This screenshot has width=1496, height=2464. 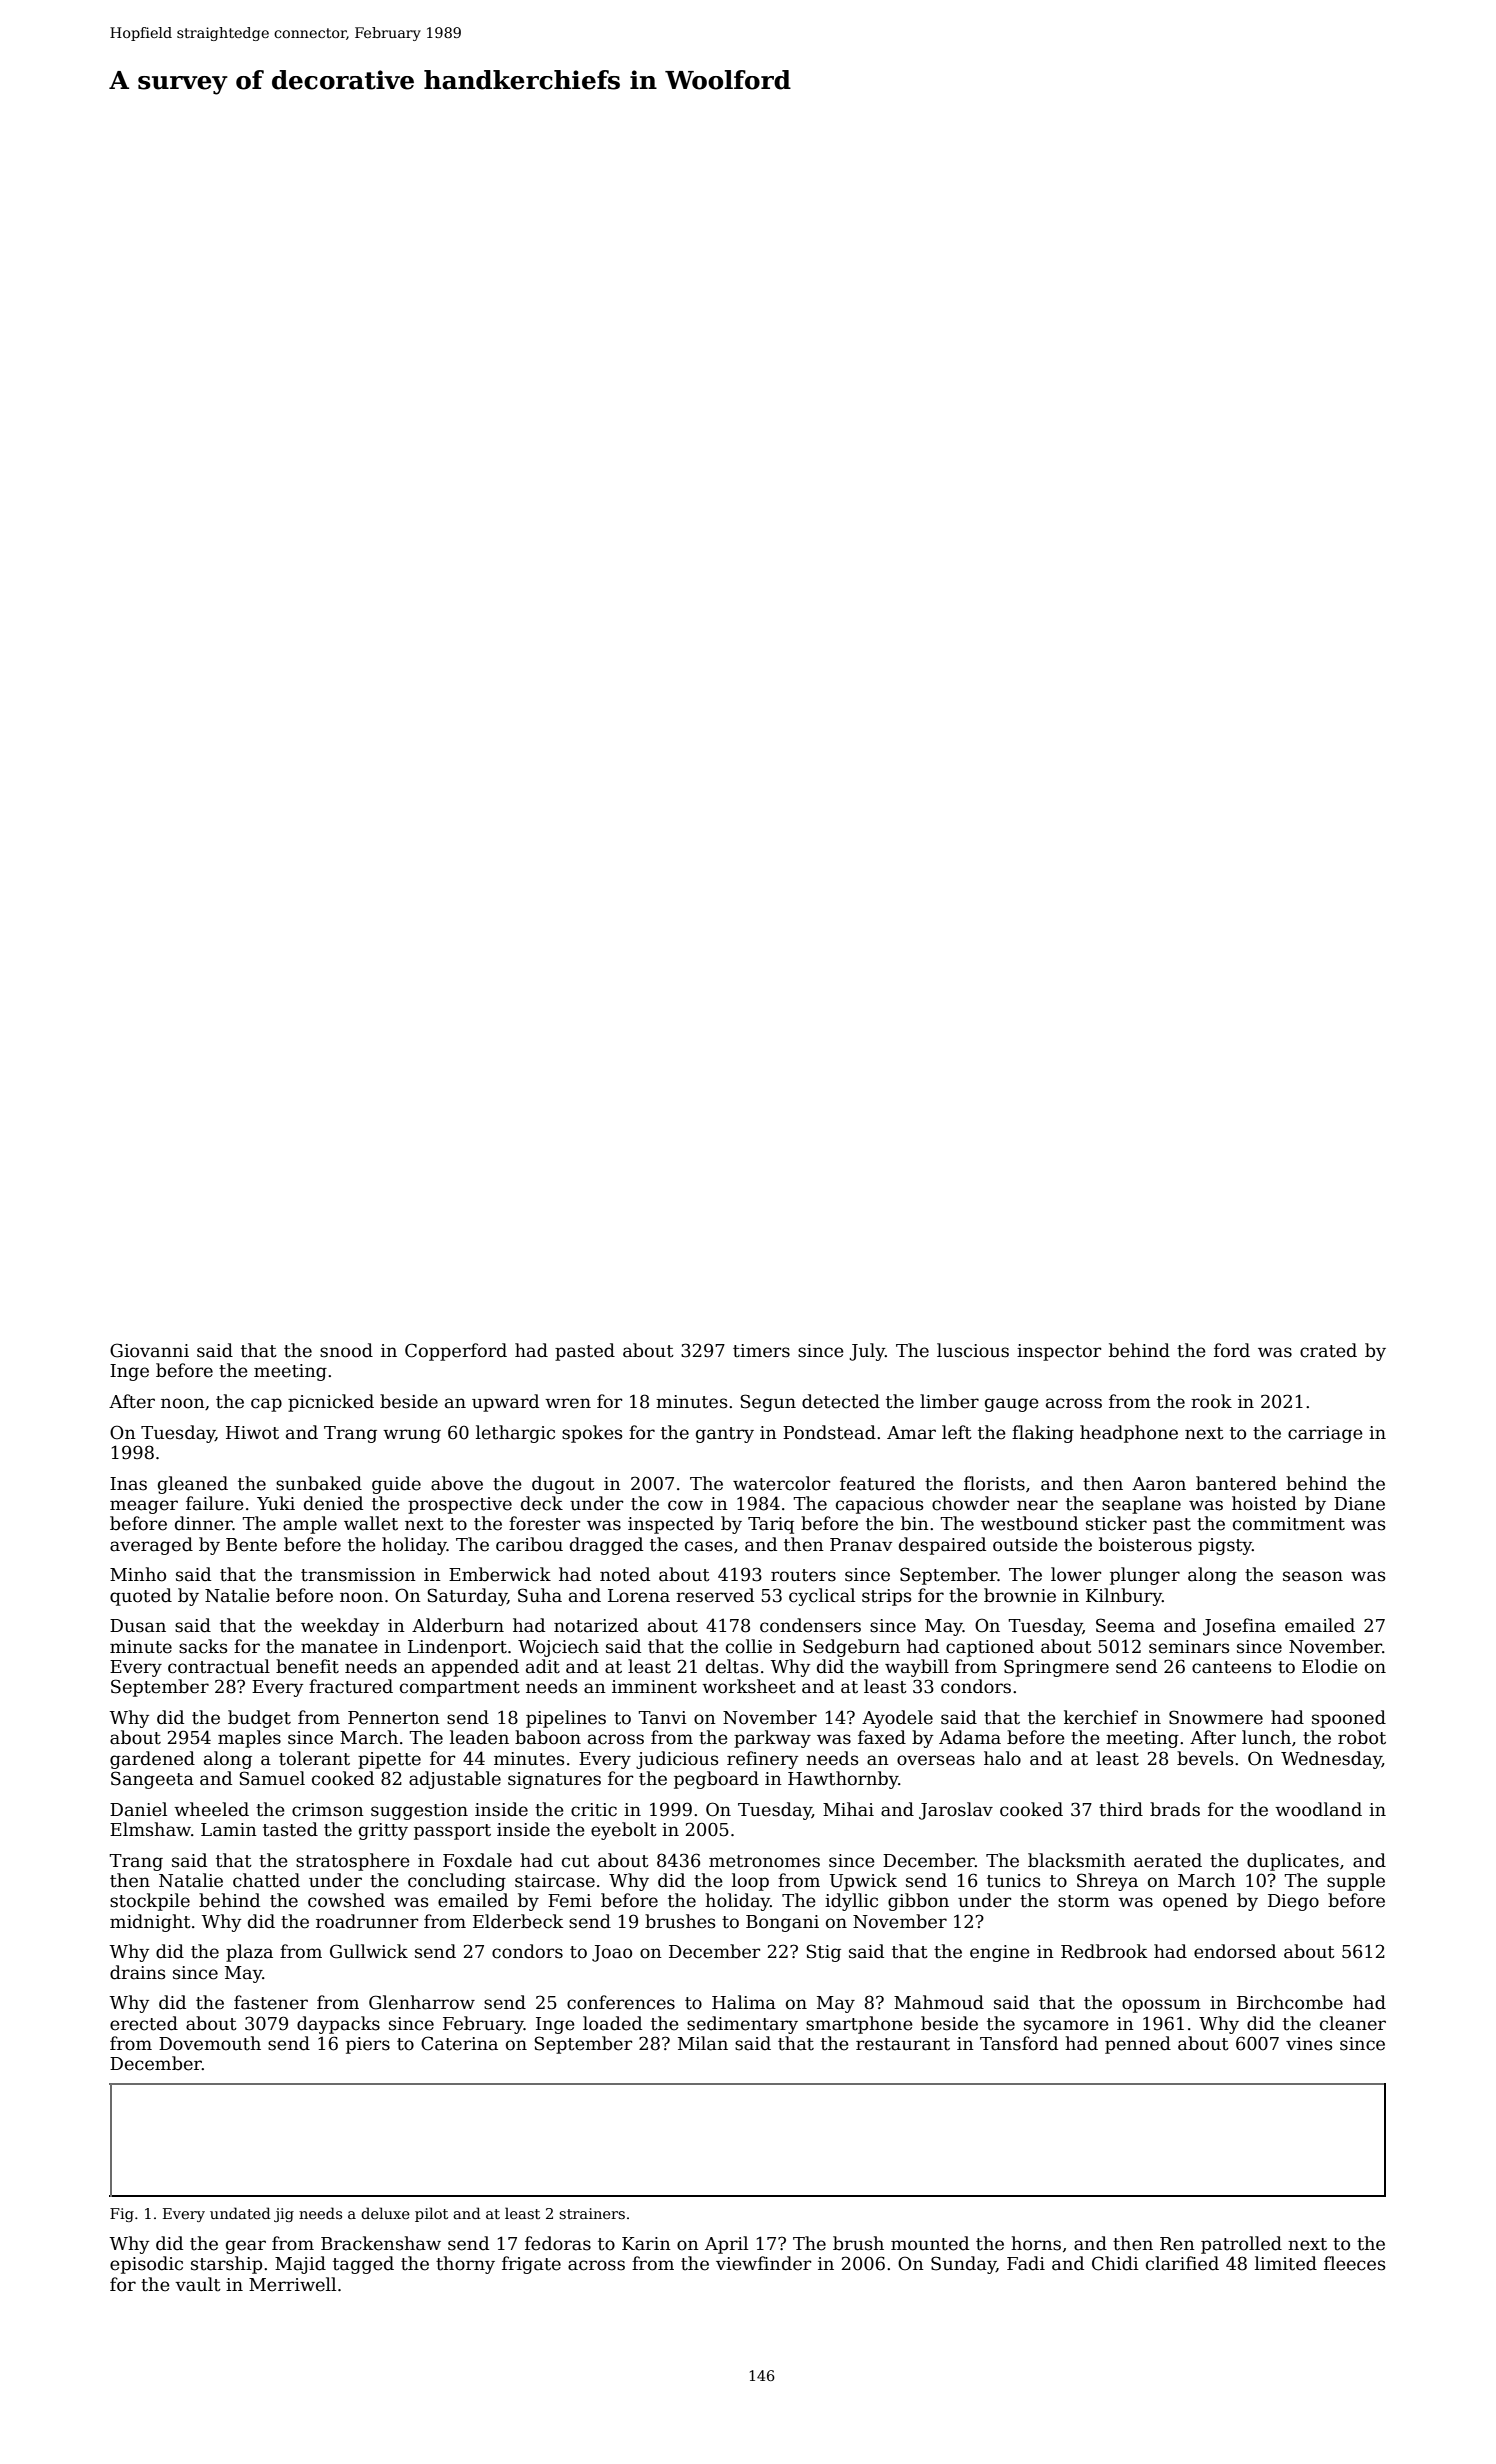 I want to click on timers, so click(x=761, y=1351).
